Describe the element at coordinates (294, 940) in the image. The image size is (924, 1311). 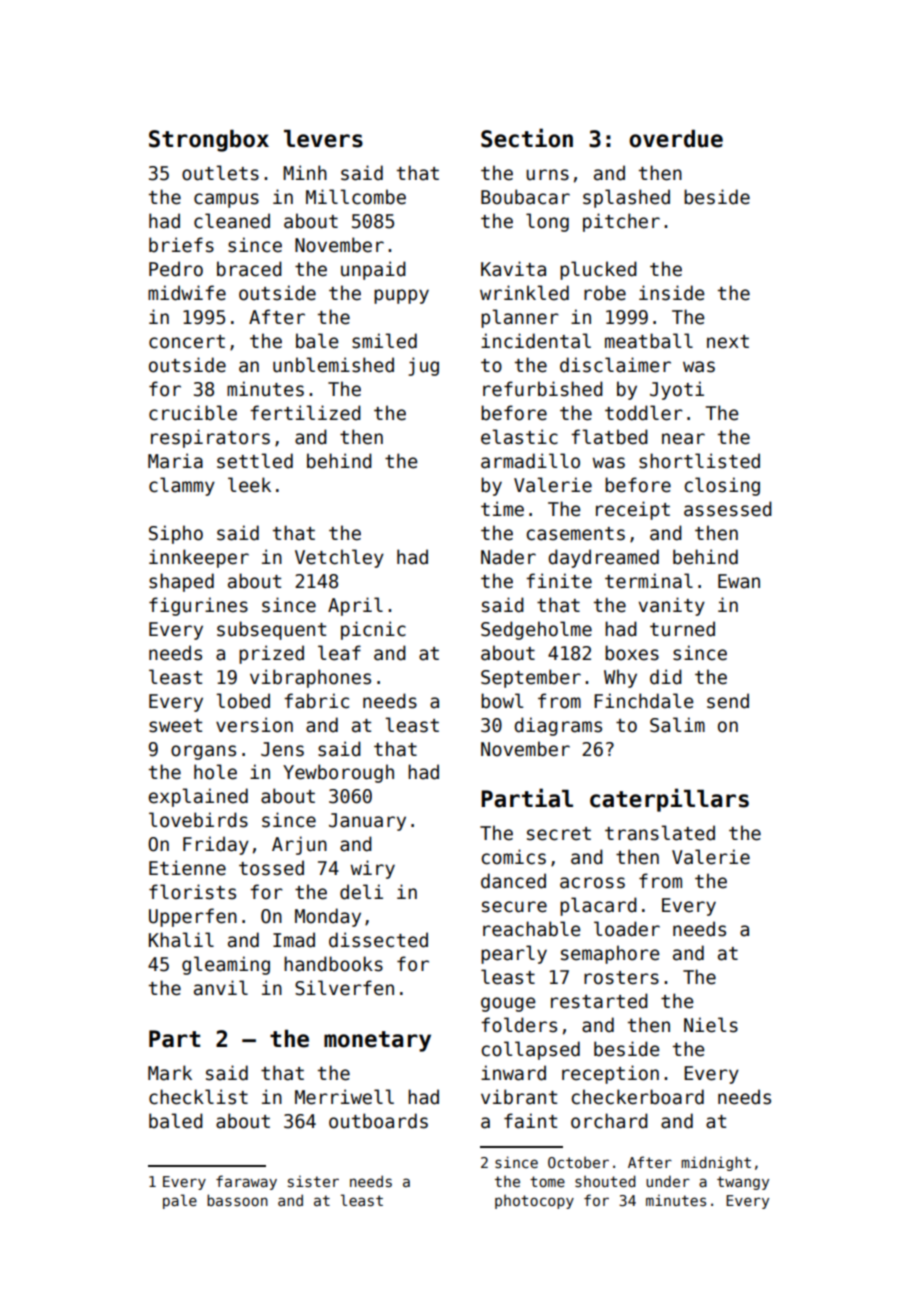
I see `Imad` at that location.
